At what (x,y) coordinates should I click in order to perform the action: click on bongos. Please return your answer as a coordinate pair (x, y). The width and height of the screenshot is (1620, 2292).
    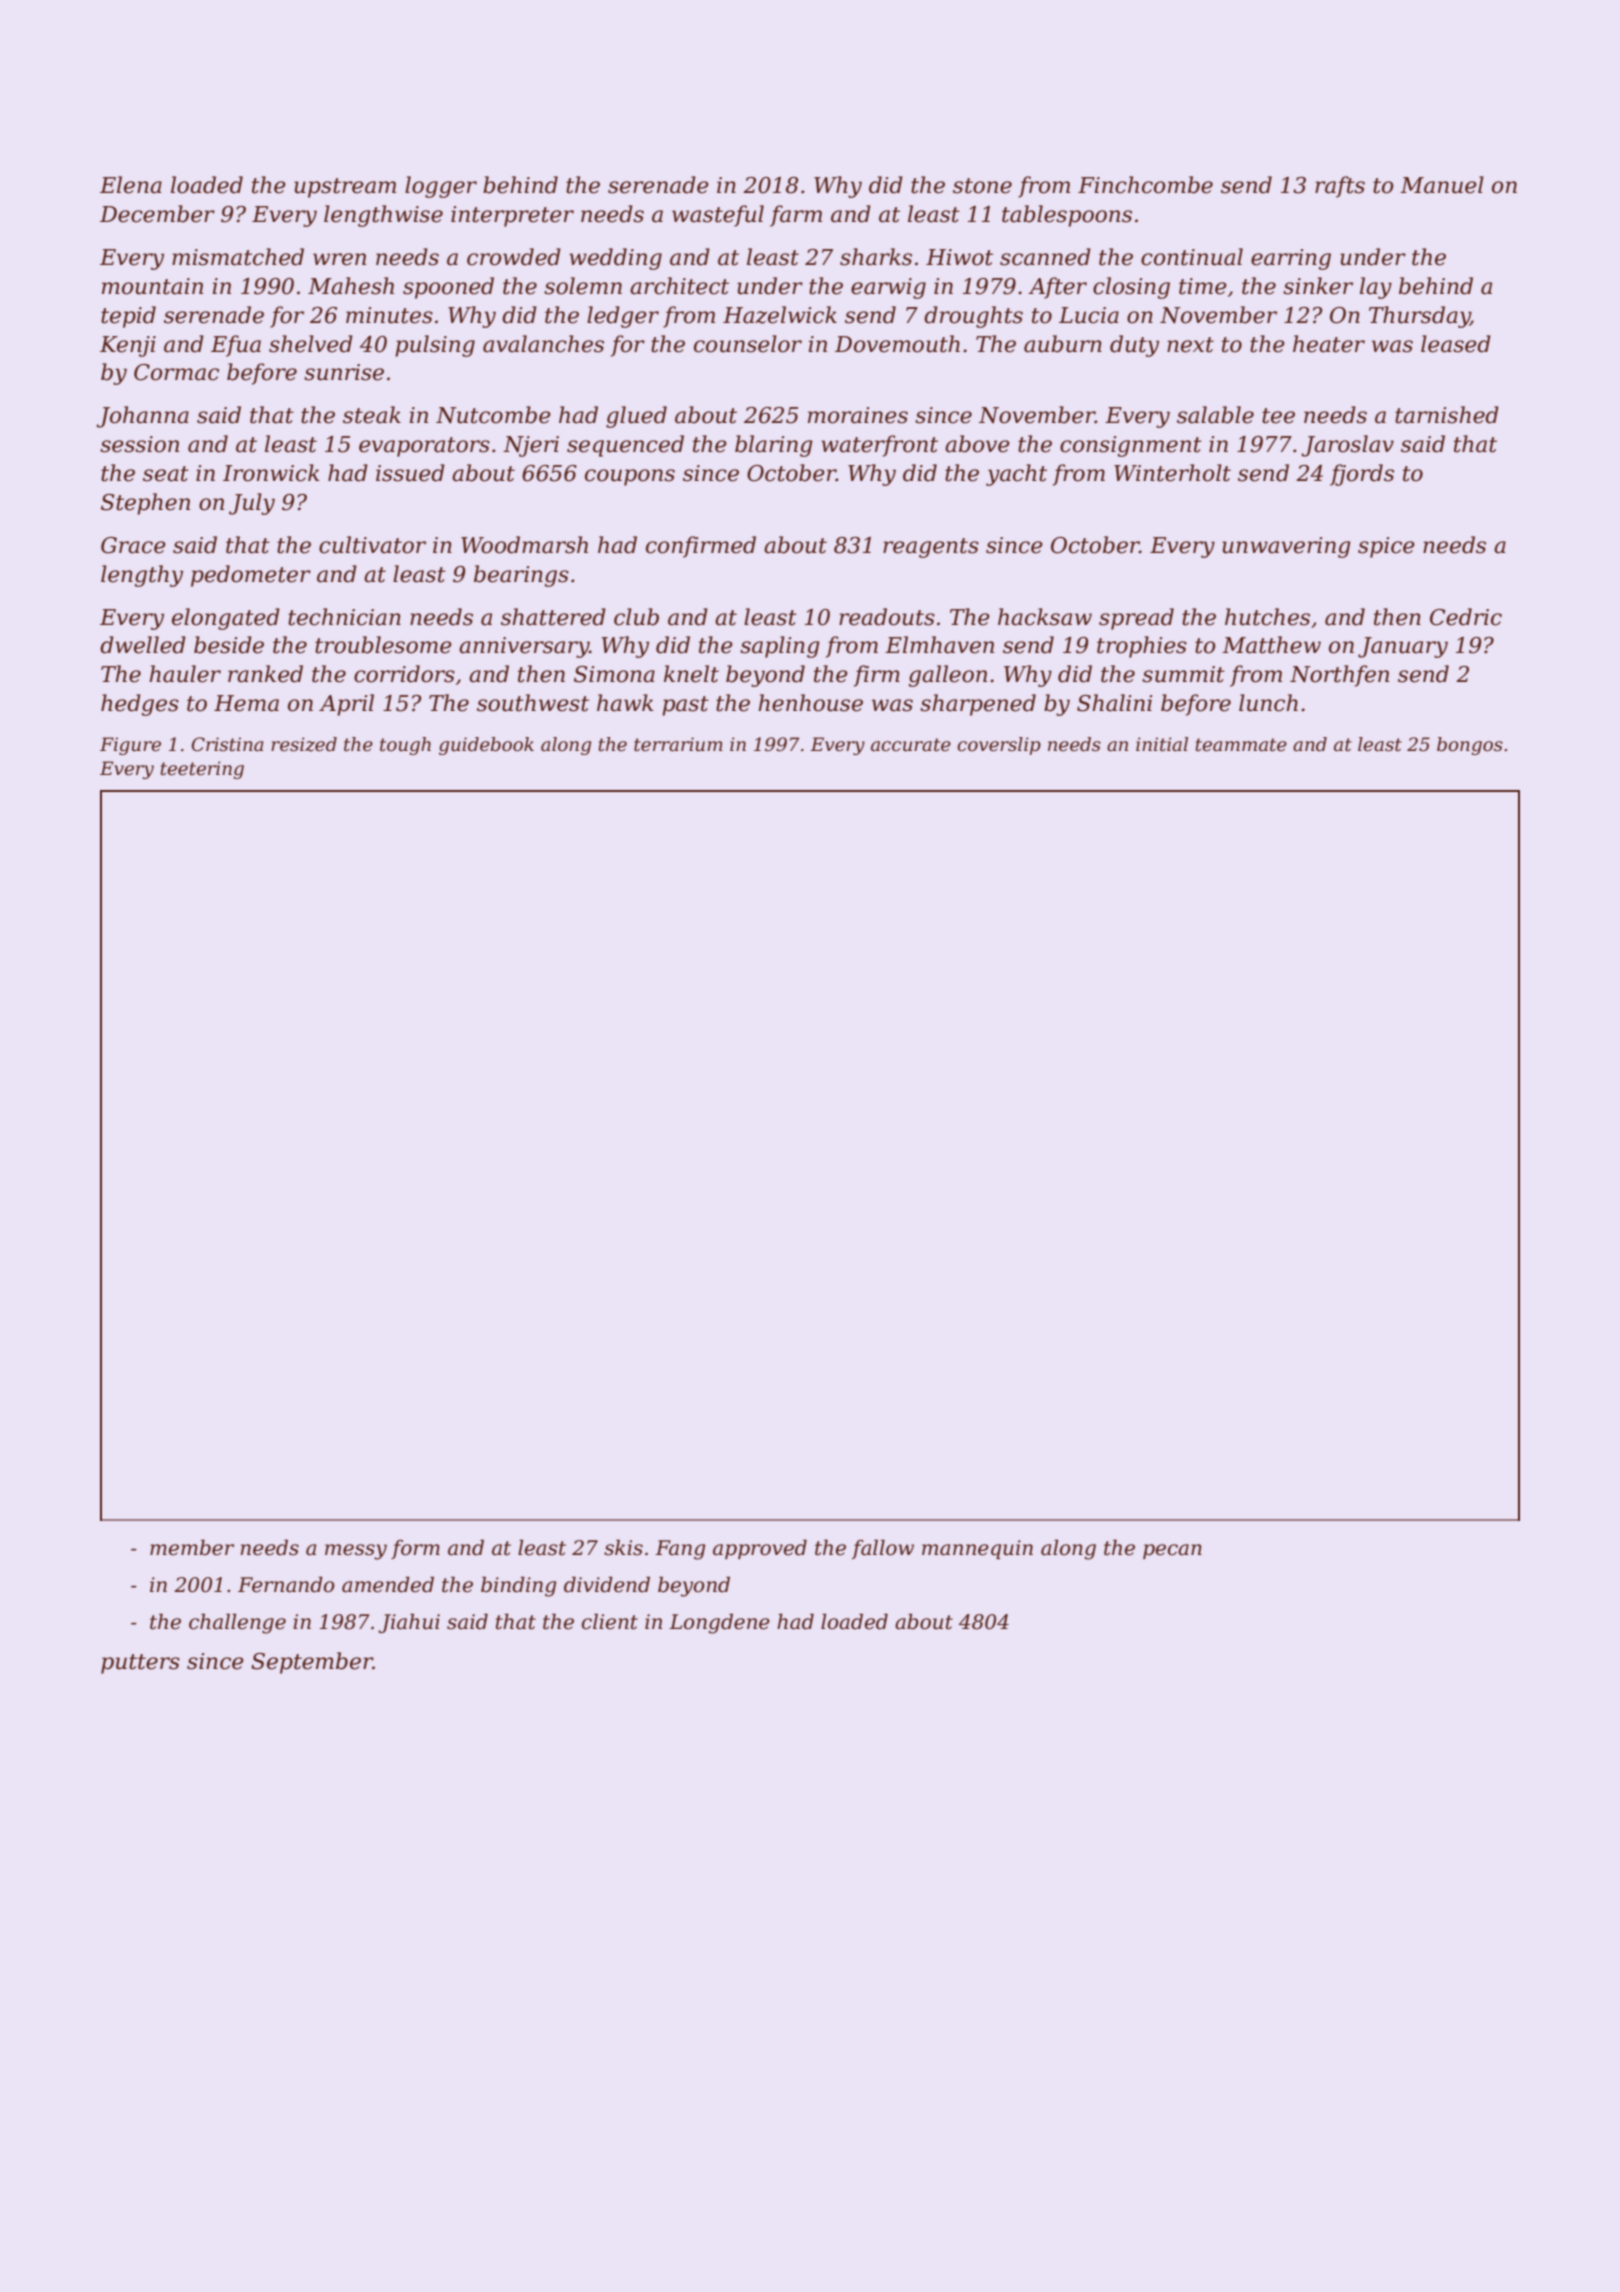
    Looking at the image, I should click on (1470, 746).
